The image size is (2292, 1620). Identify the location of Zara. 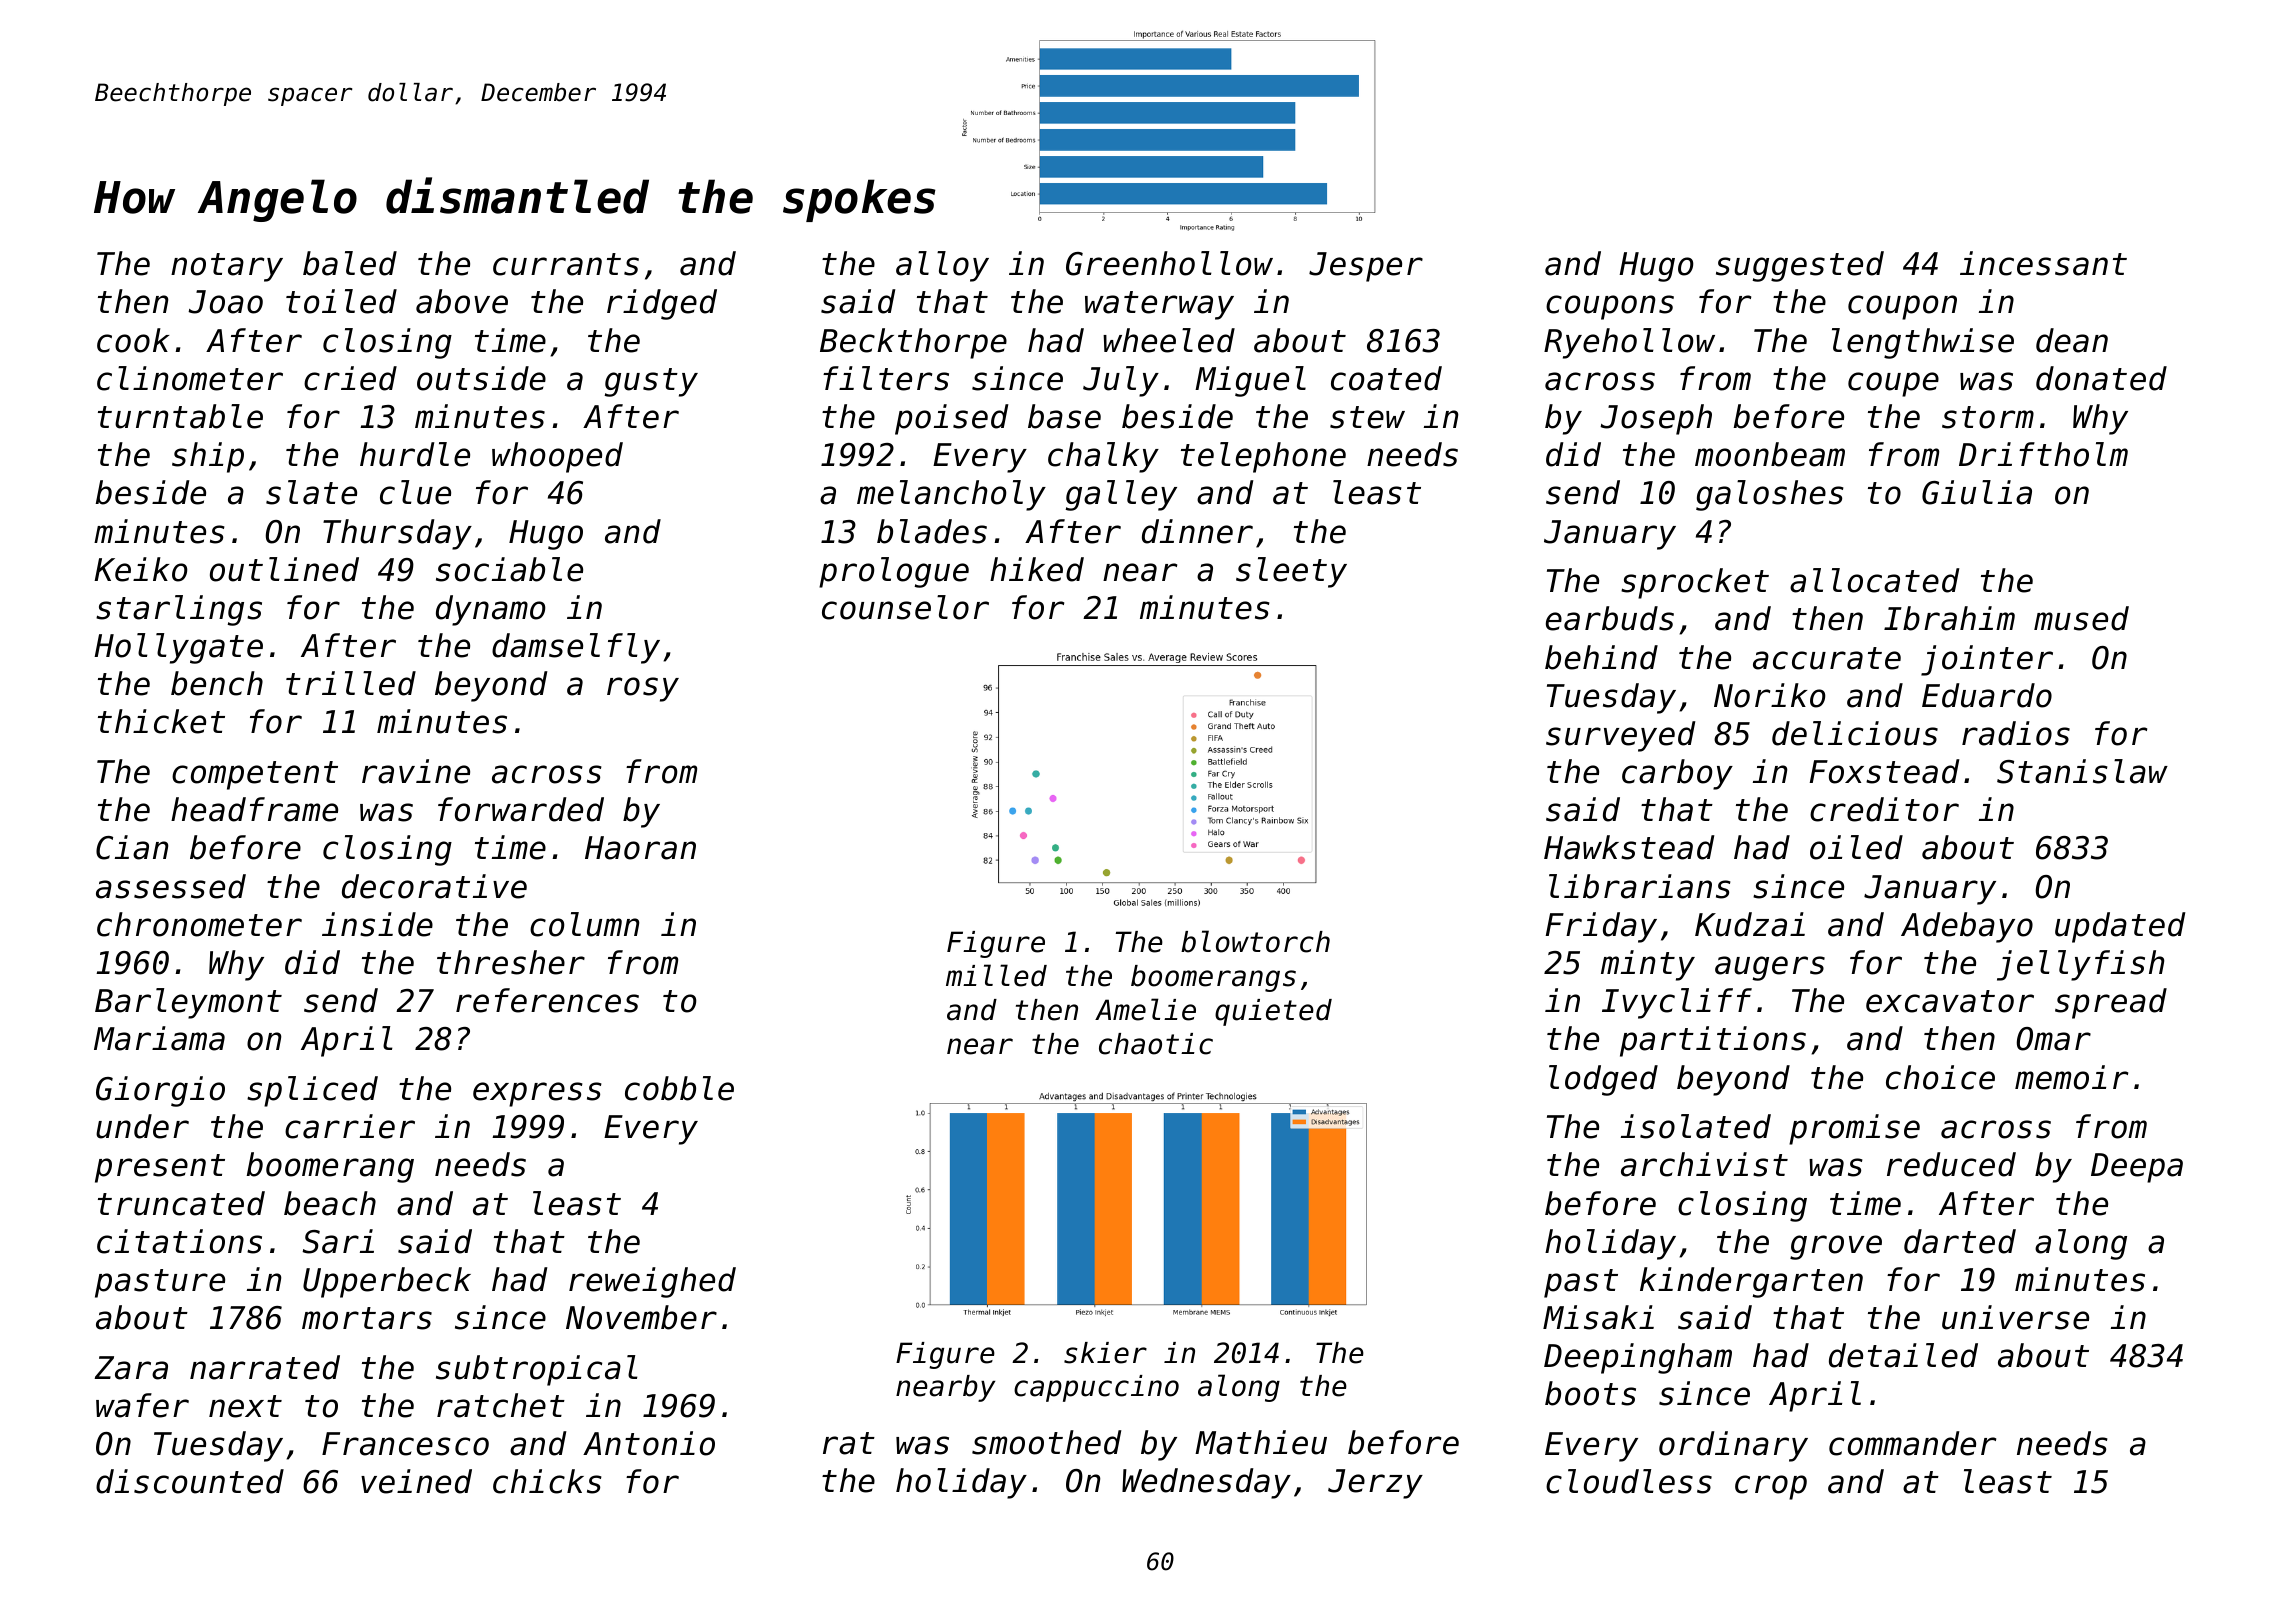
(131, 1368).
